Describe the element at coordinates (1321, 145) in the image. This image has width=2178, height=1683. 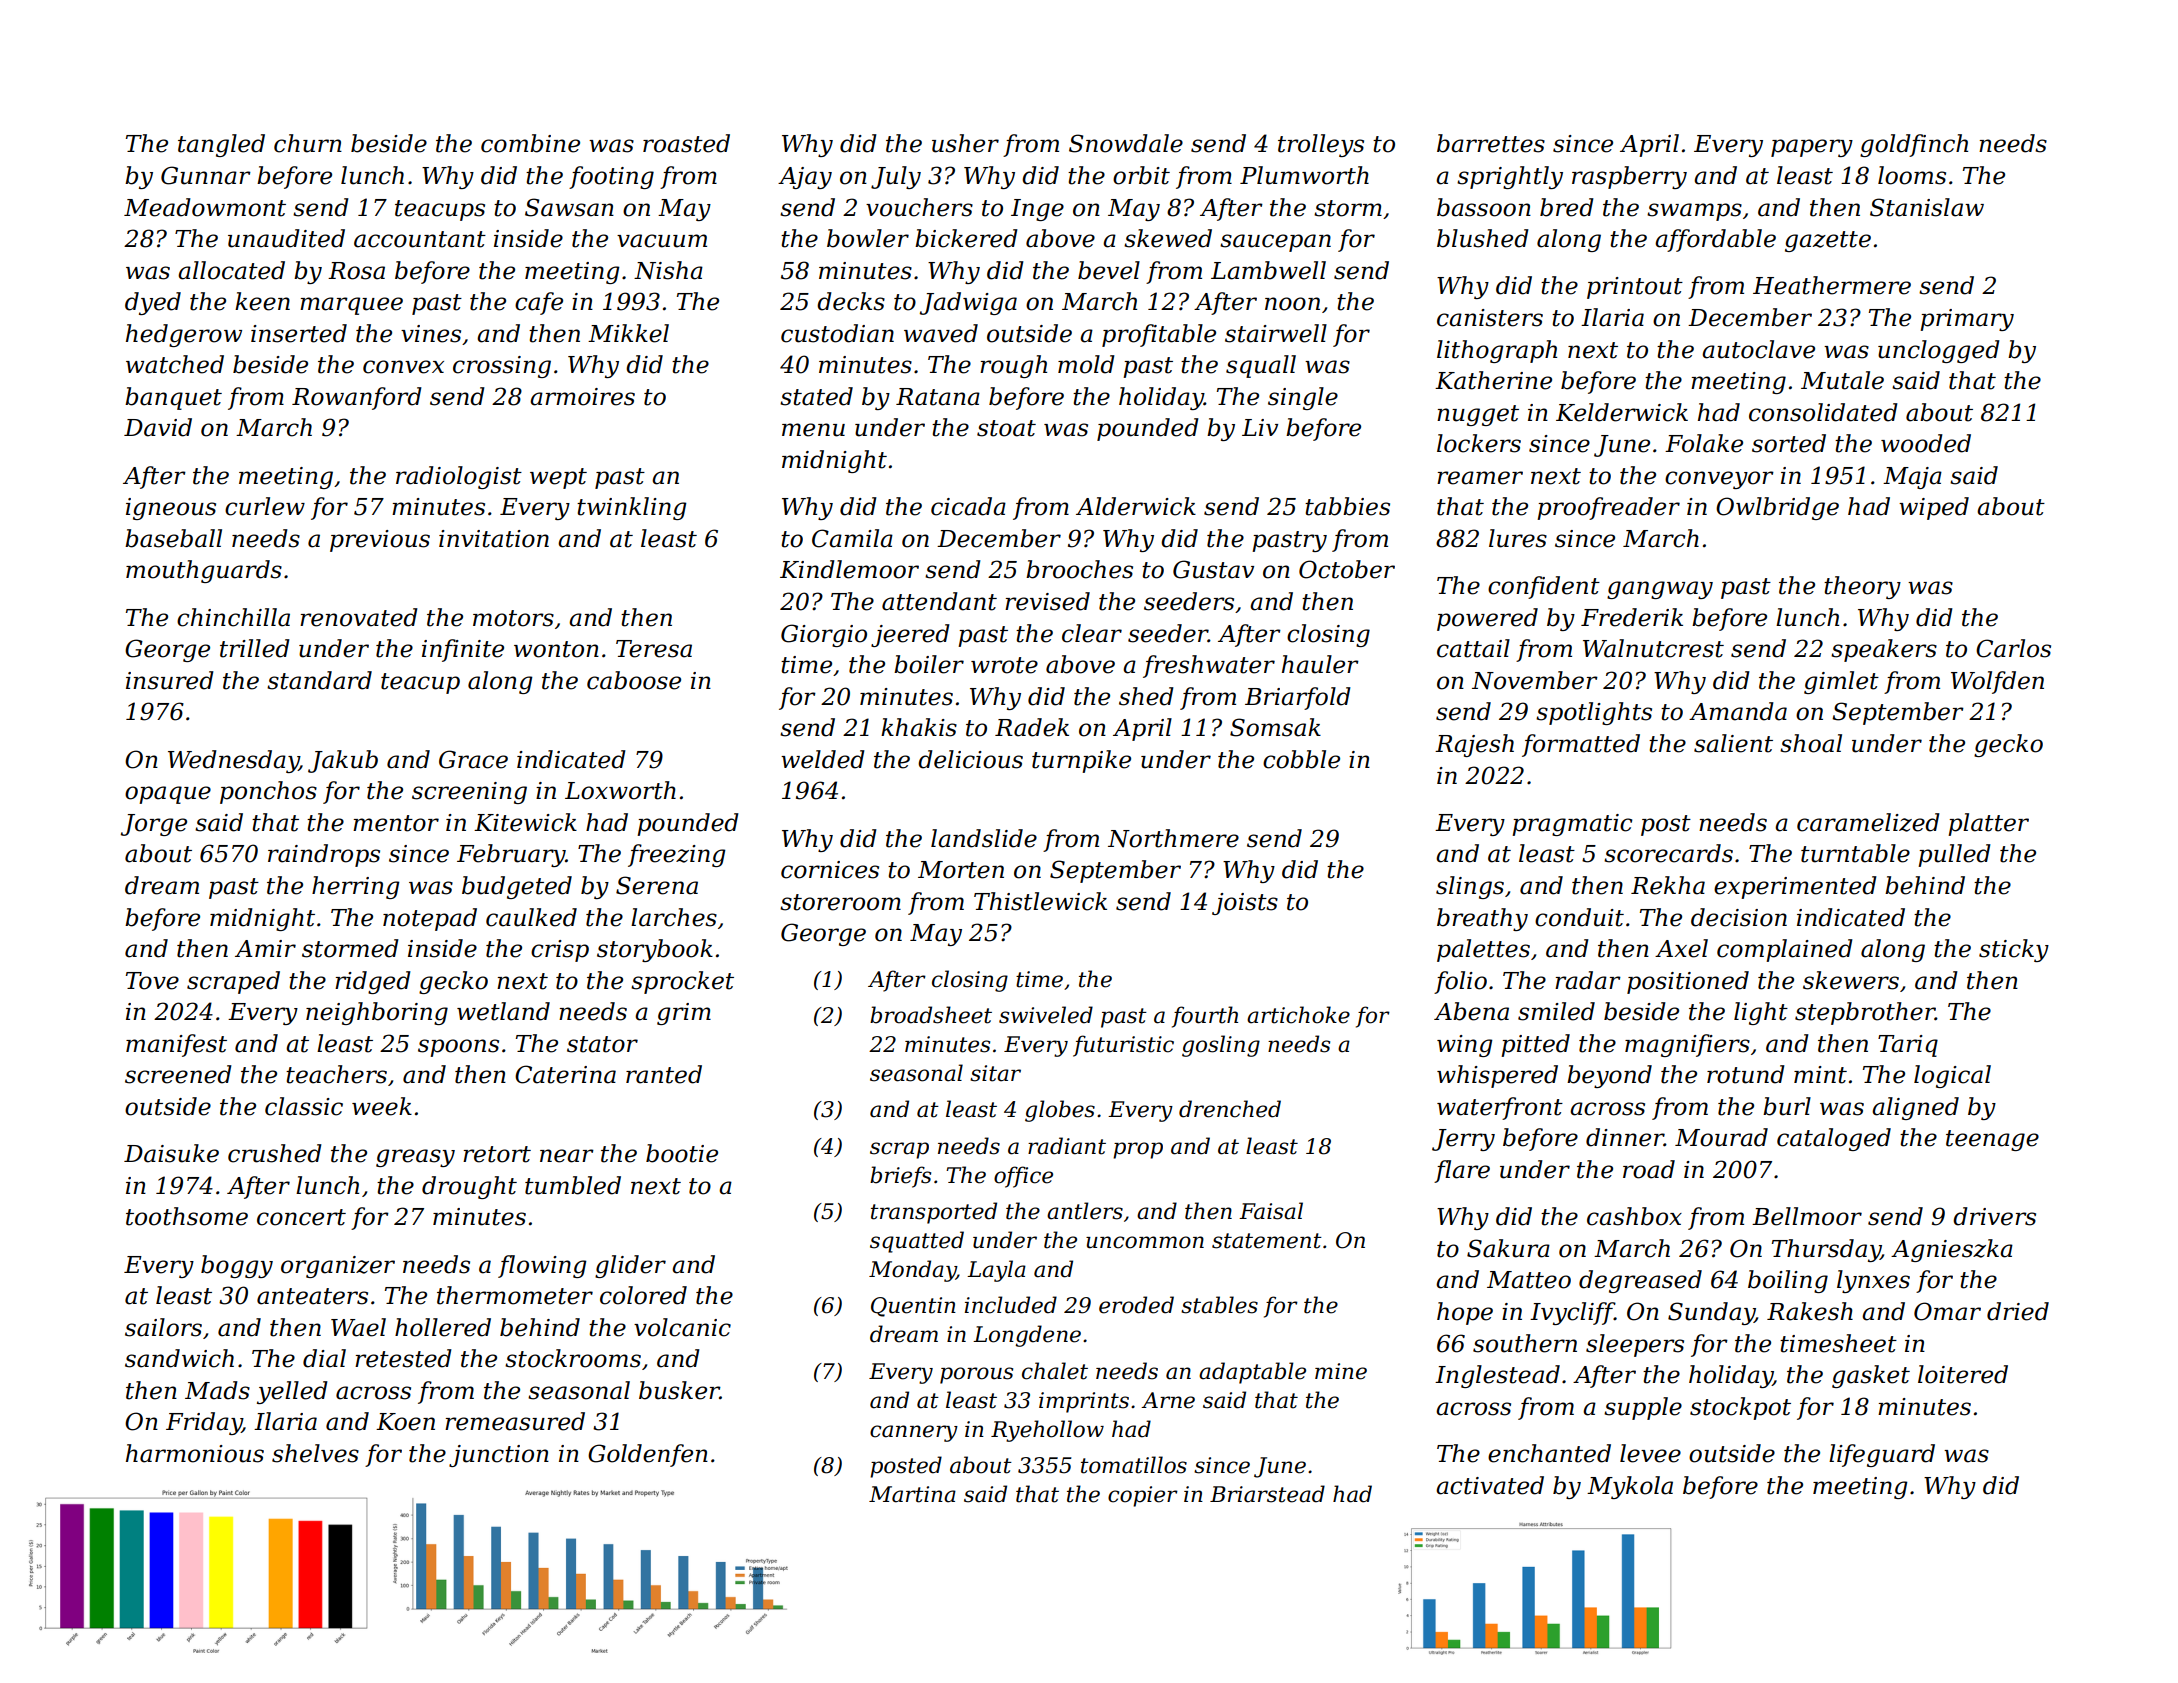
I see `trolleys` at that location.
